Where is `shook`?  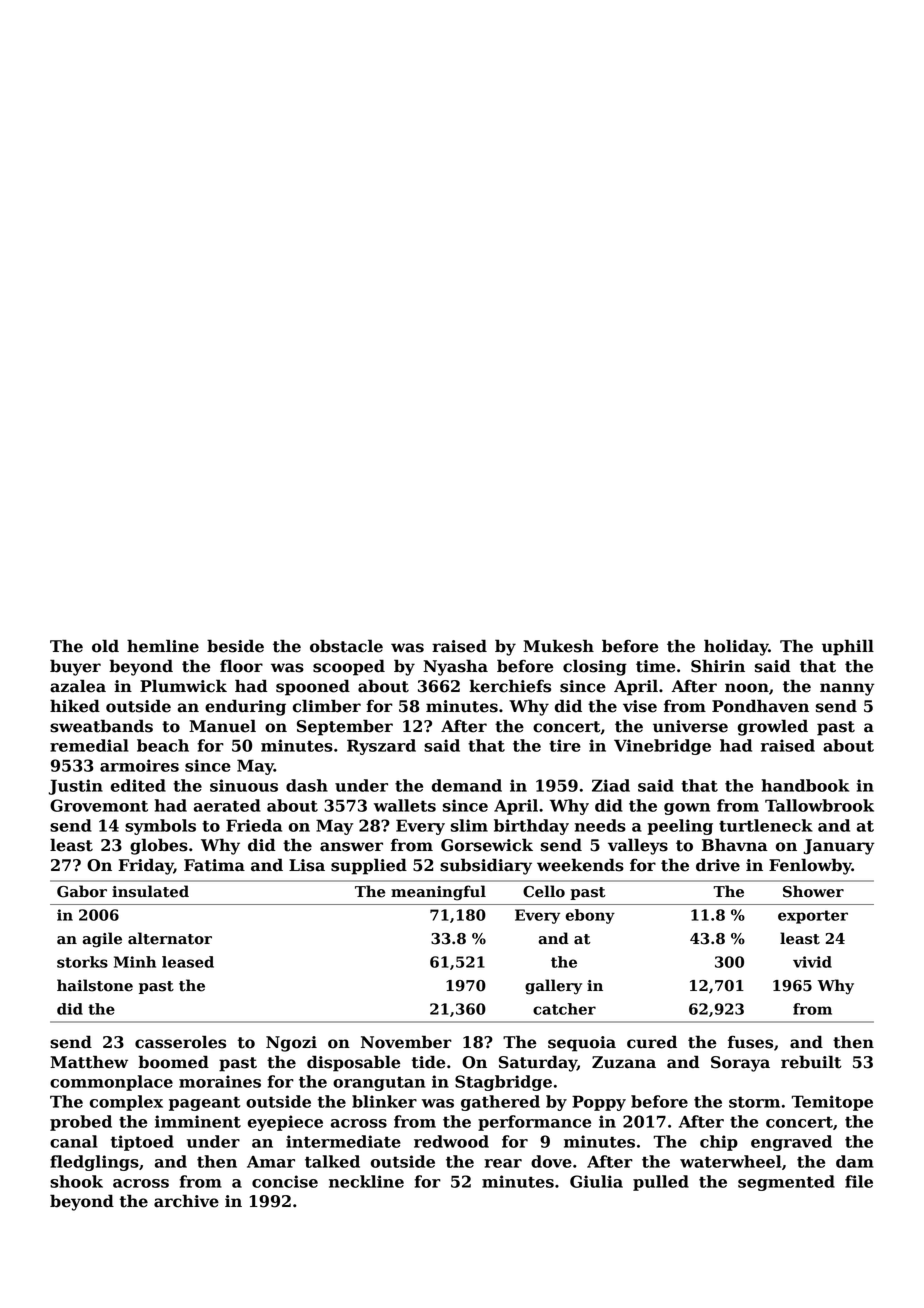 shook is located at coordinates (76, 1181).
